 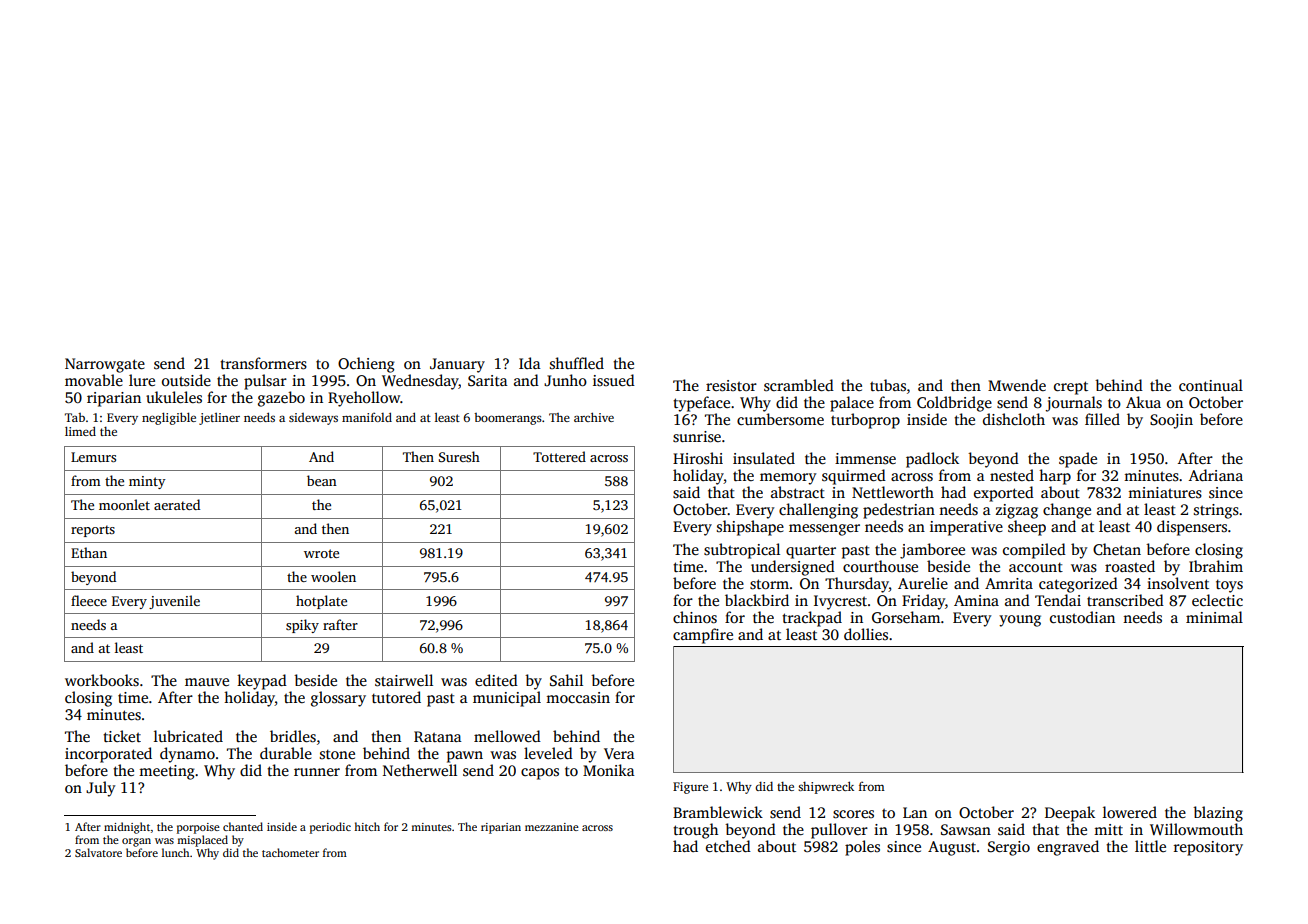 I want to click on edited, so click(x=496, y=680).
